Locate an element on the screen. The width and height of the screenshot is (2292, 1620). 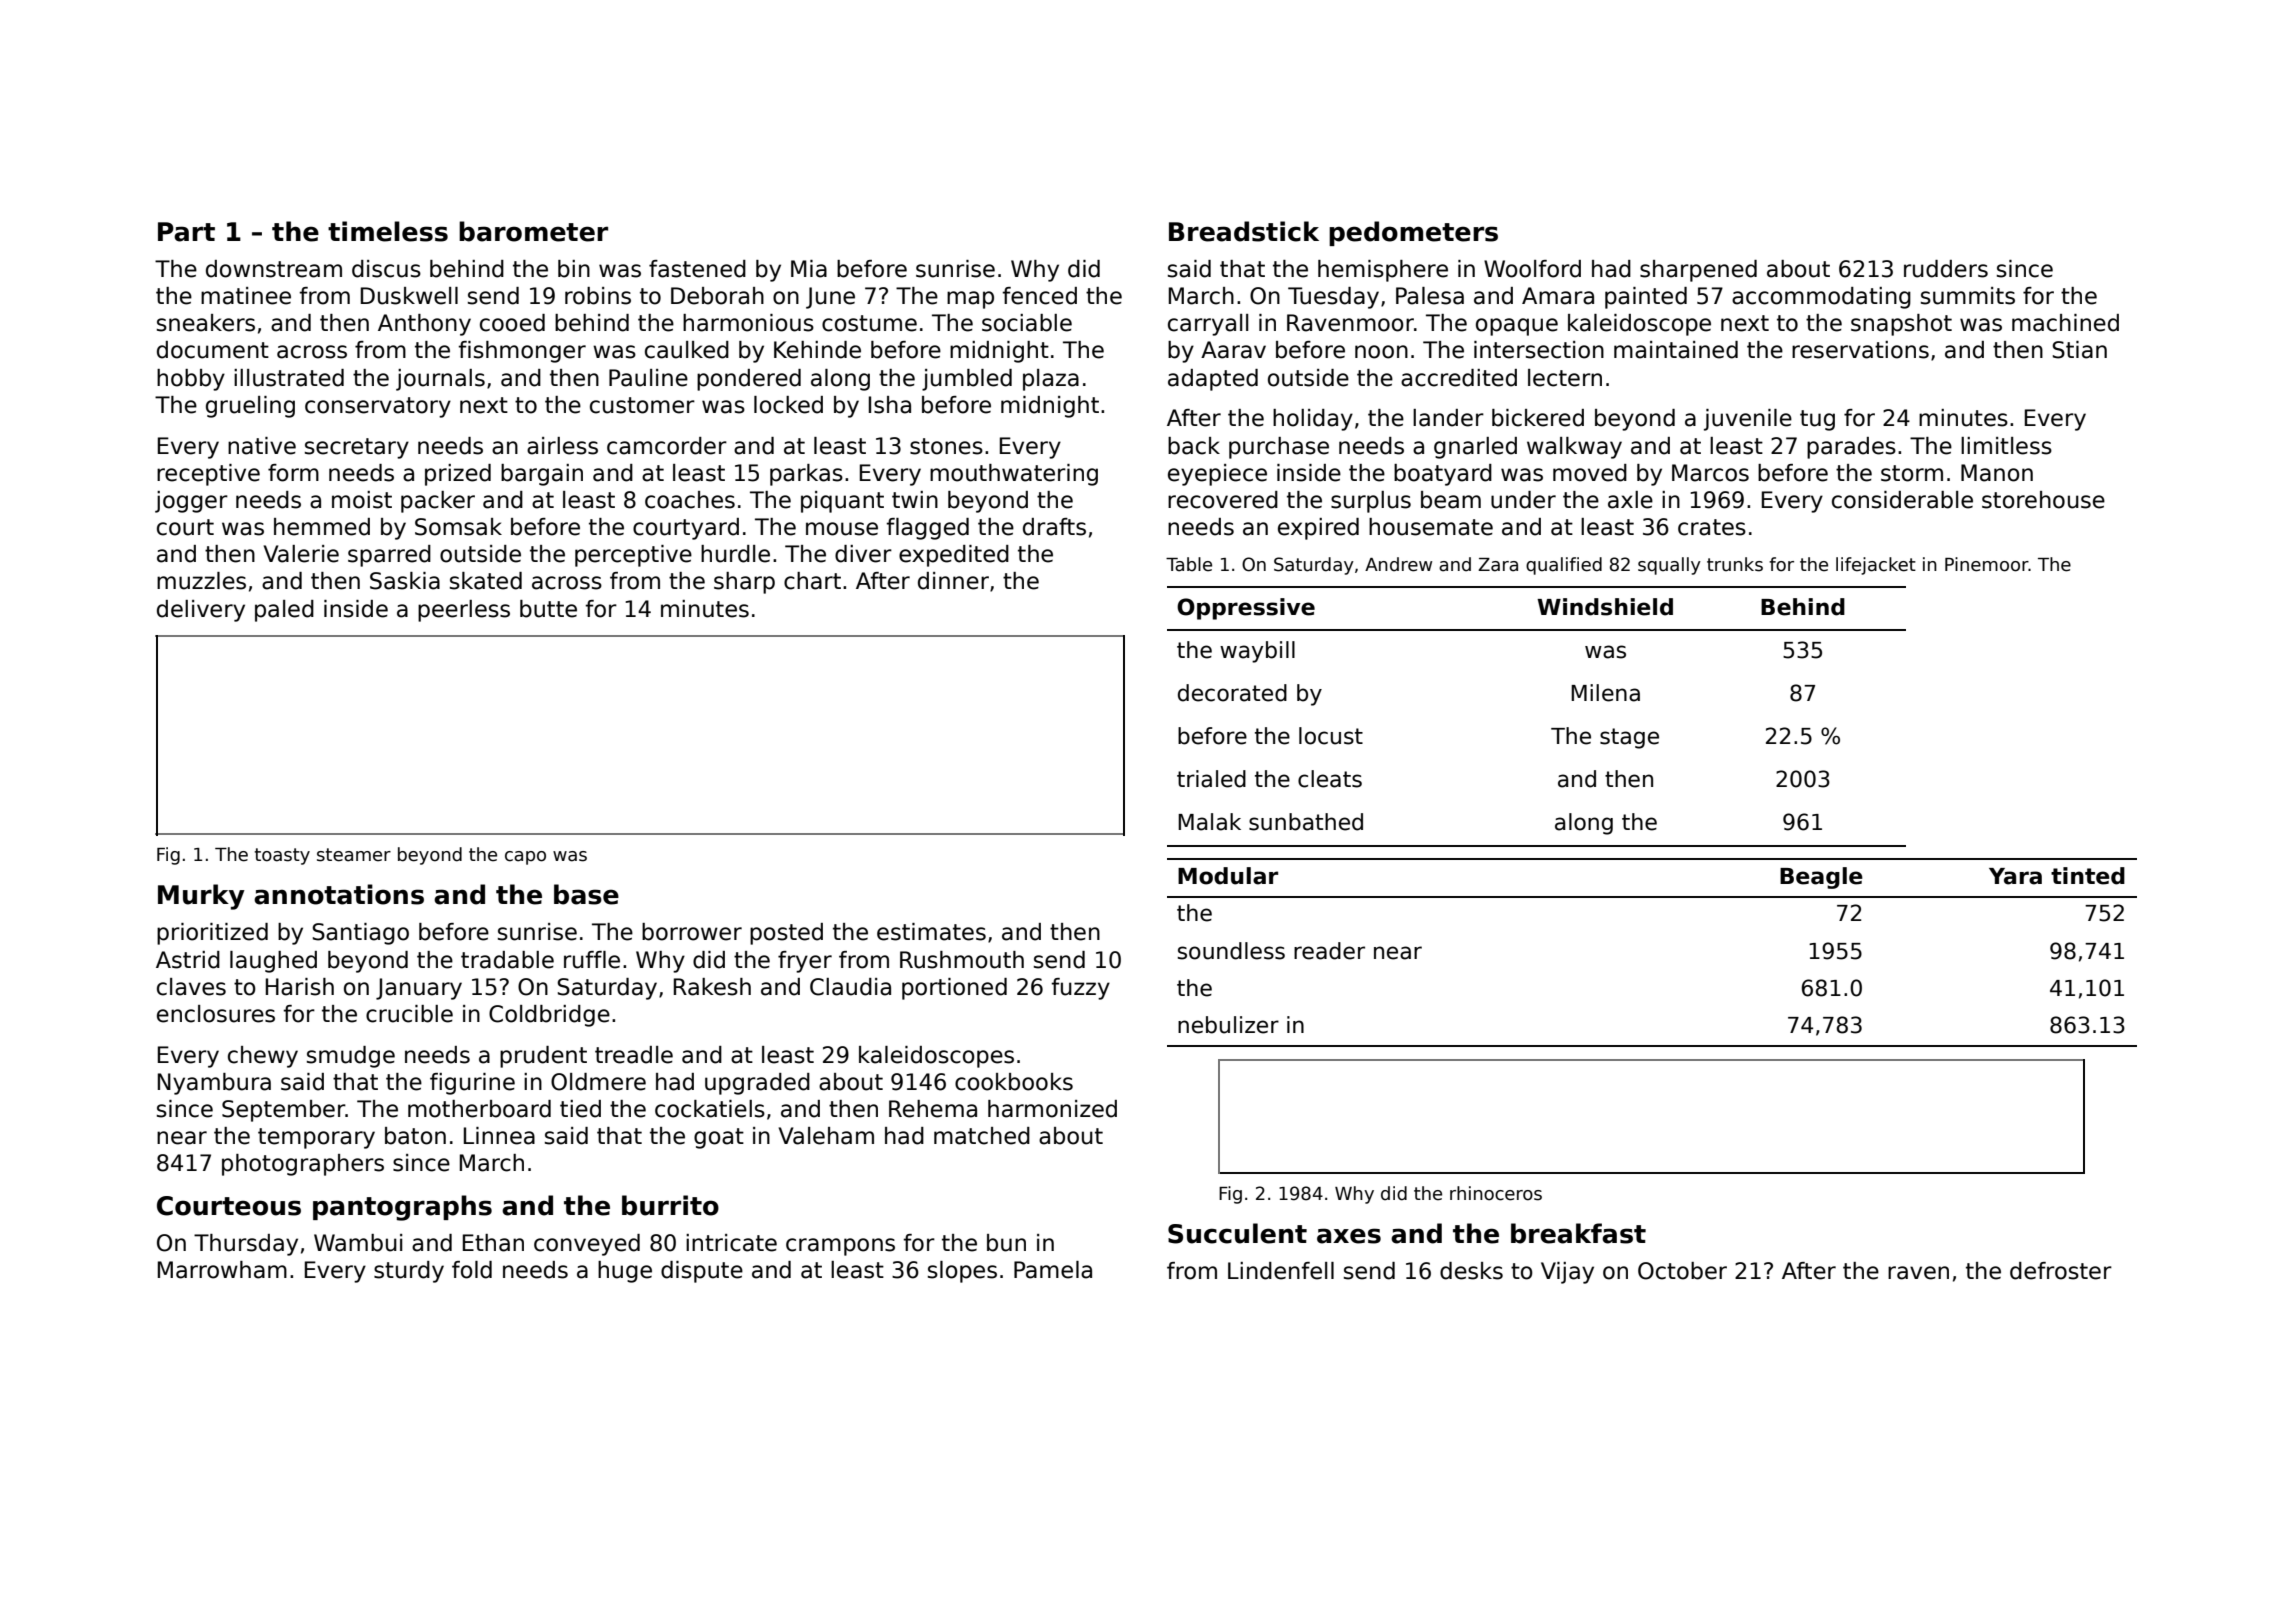
Breadstick is located at coordinates (1244, 231).
